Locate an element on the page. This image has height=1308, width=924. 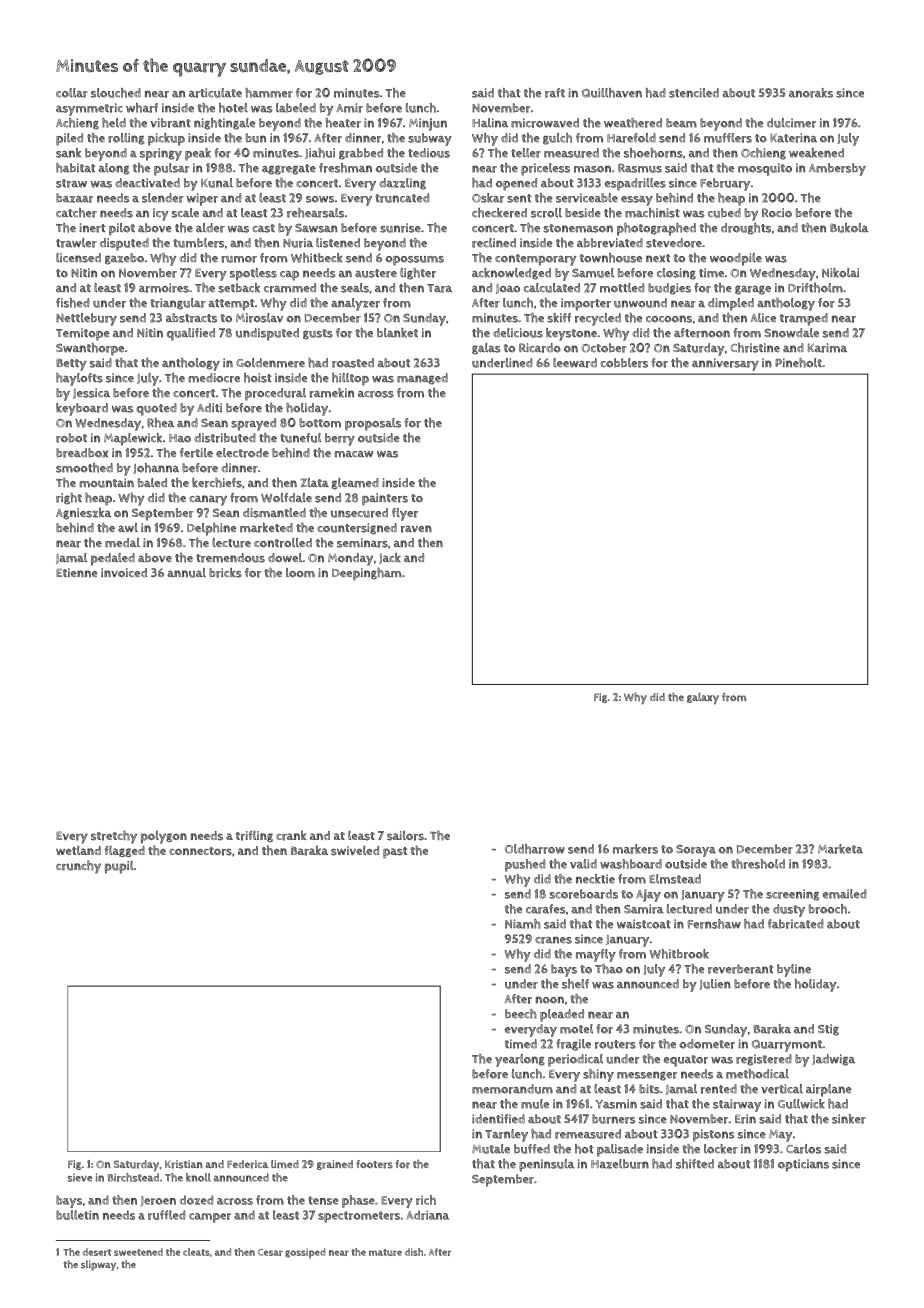
pupil is located at coordinates (119, 867).
